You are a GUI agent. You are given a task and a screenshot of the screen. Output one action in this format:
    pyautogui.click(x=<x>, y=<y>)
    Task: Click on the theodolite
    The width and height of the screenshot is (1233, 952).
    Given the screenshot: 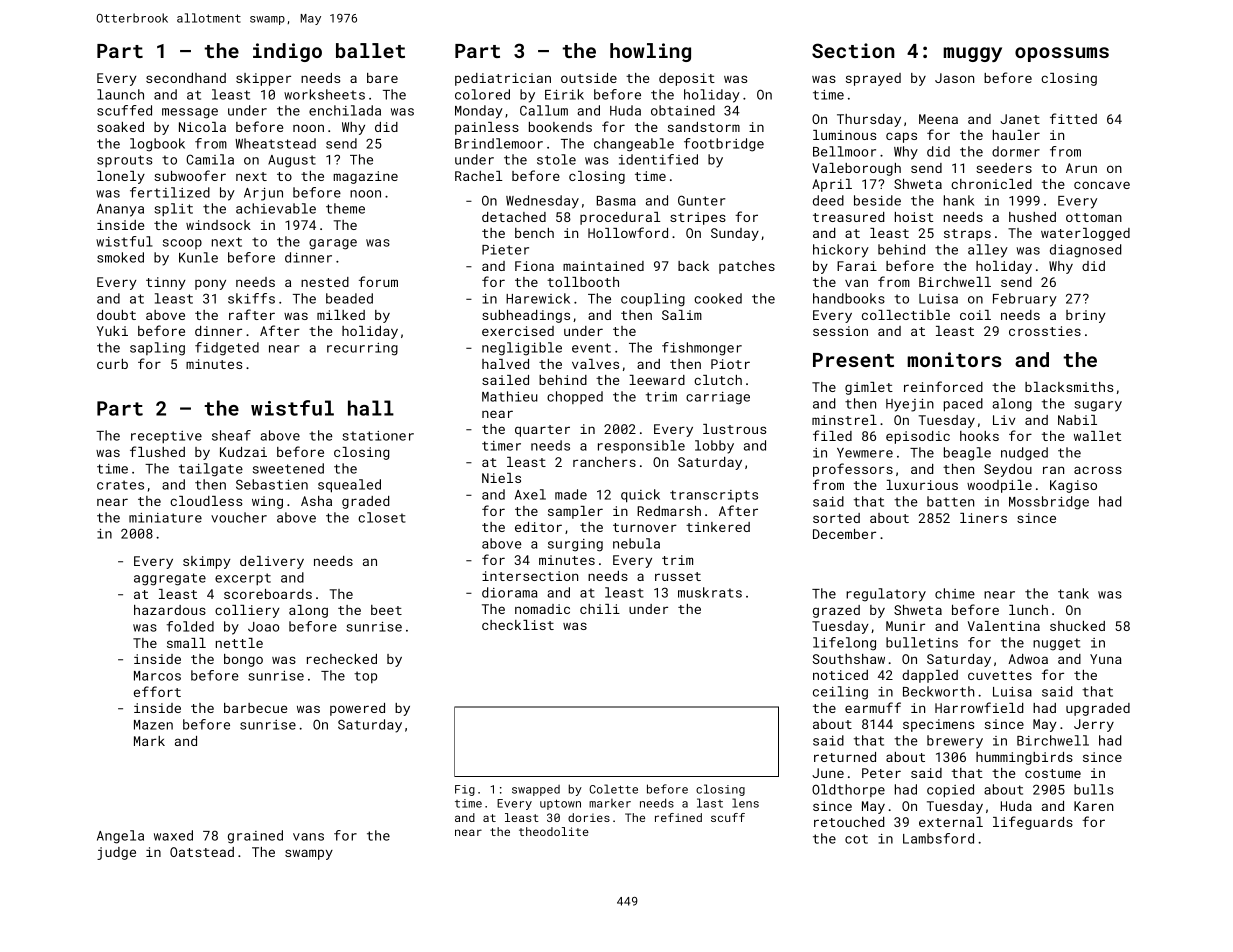 What is the action you would take?
    pyautogui.click(x=554, y=831)
